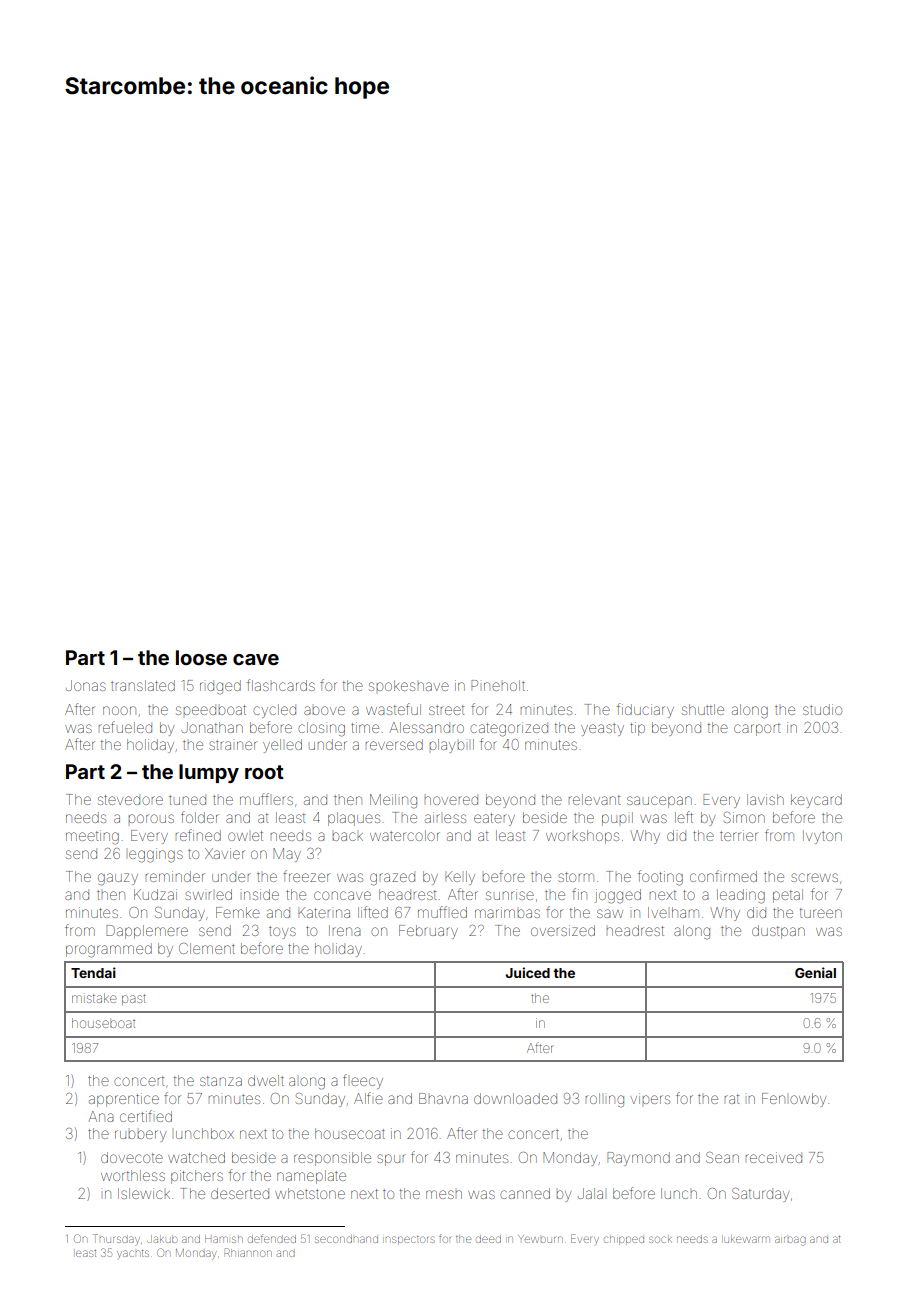 The height and width of the screenshot is (1316, 908). I want to click on Pineholt, so click(498, 685).
